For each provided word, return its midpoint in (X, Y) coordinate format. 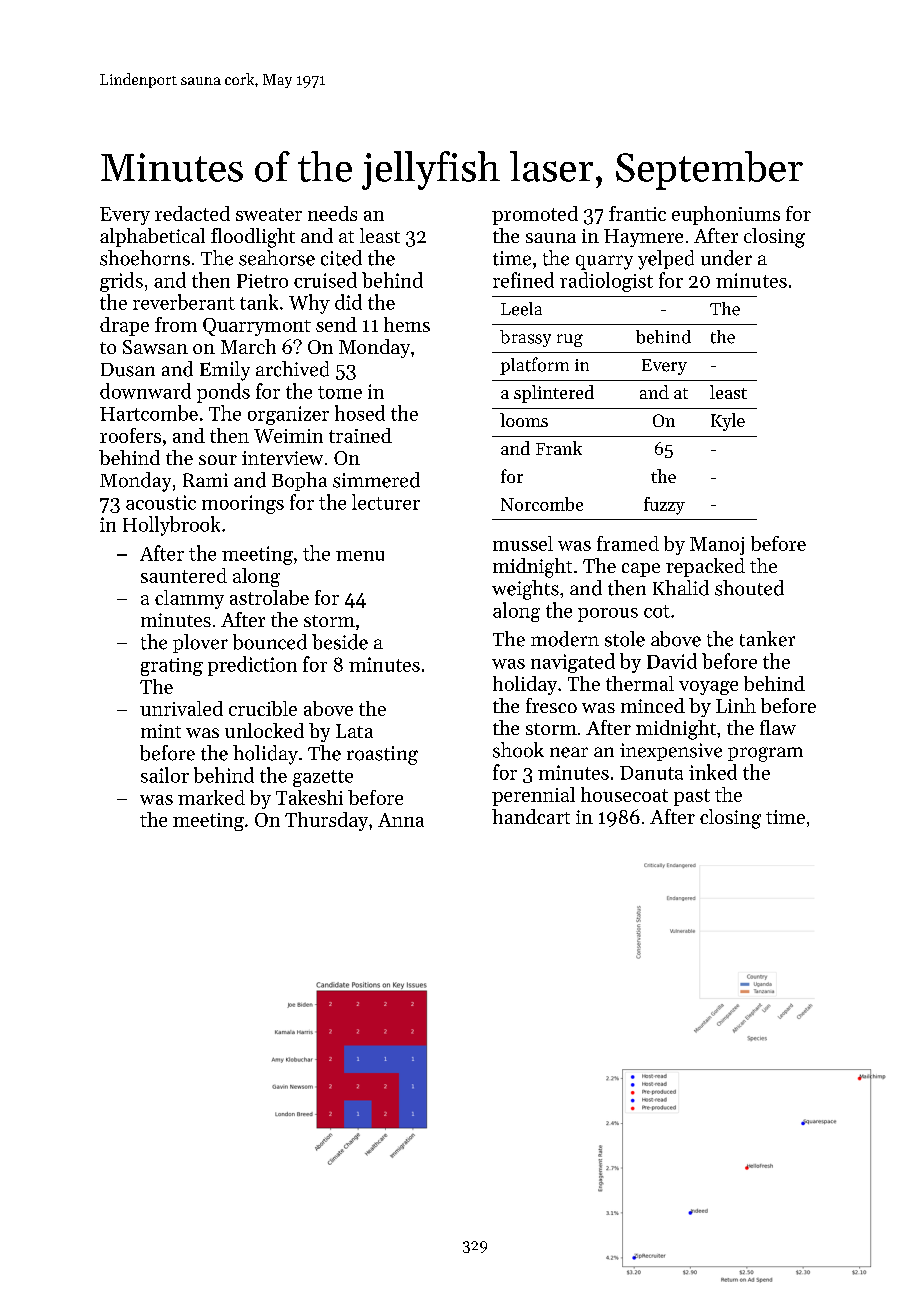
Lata (354, 731)
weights (525, 590)
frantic (637, 213)
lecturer (386, 502)
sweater (269, 214)
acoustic (161, 502)
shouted (749, 588)
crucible (263, 708)
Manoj (717, 546)
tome (340, 392)
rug (570, 340)
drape (124, 326)
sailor (165, 775)
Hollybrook (171, 526)
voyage (708, 688)
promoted (535, 215)
